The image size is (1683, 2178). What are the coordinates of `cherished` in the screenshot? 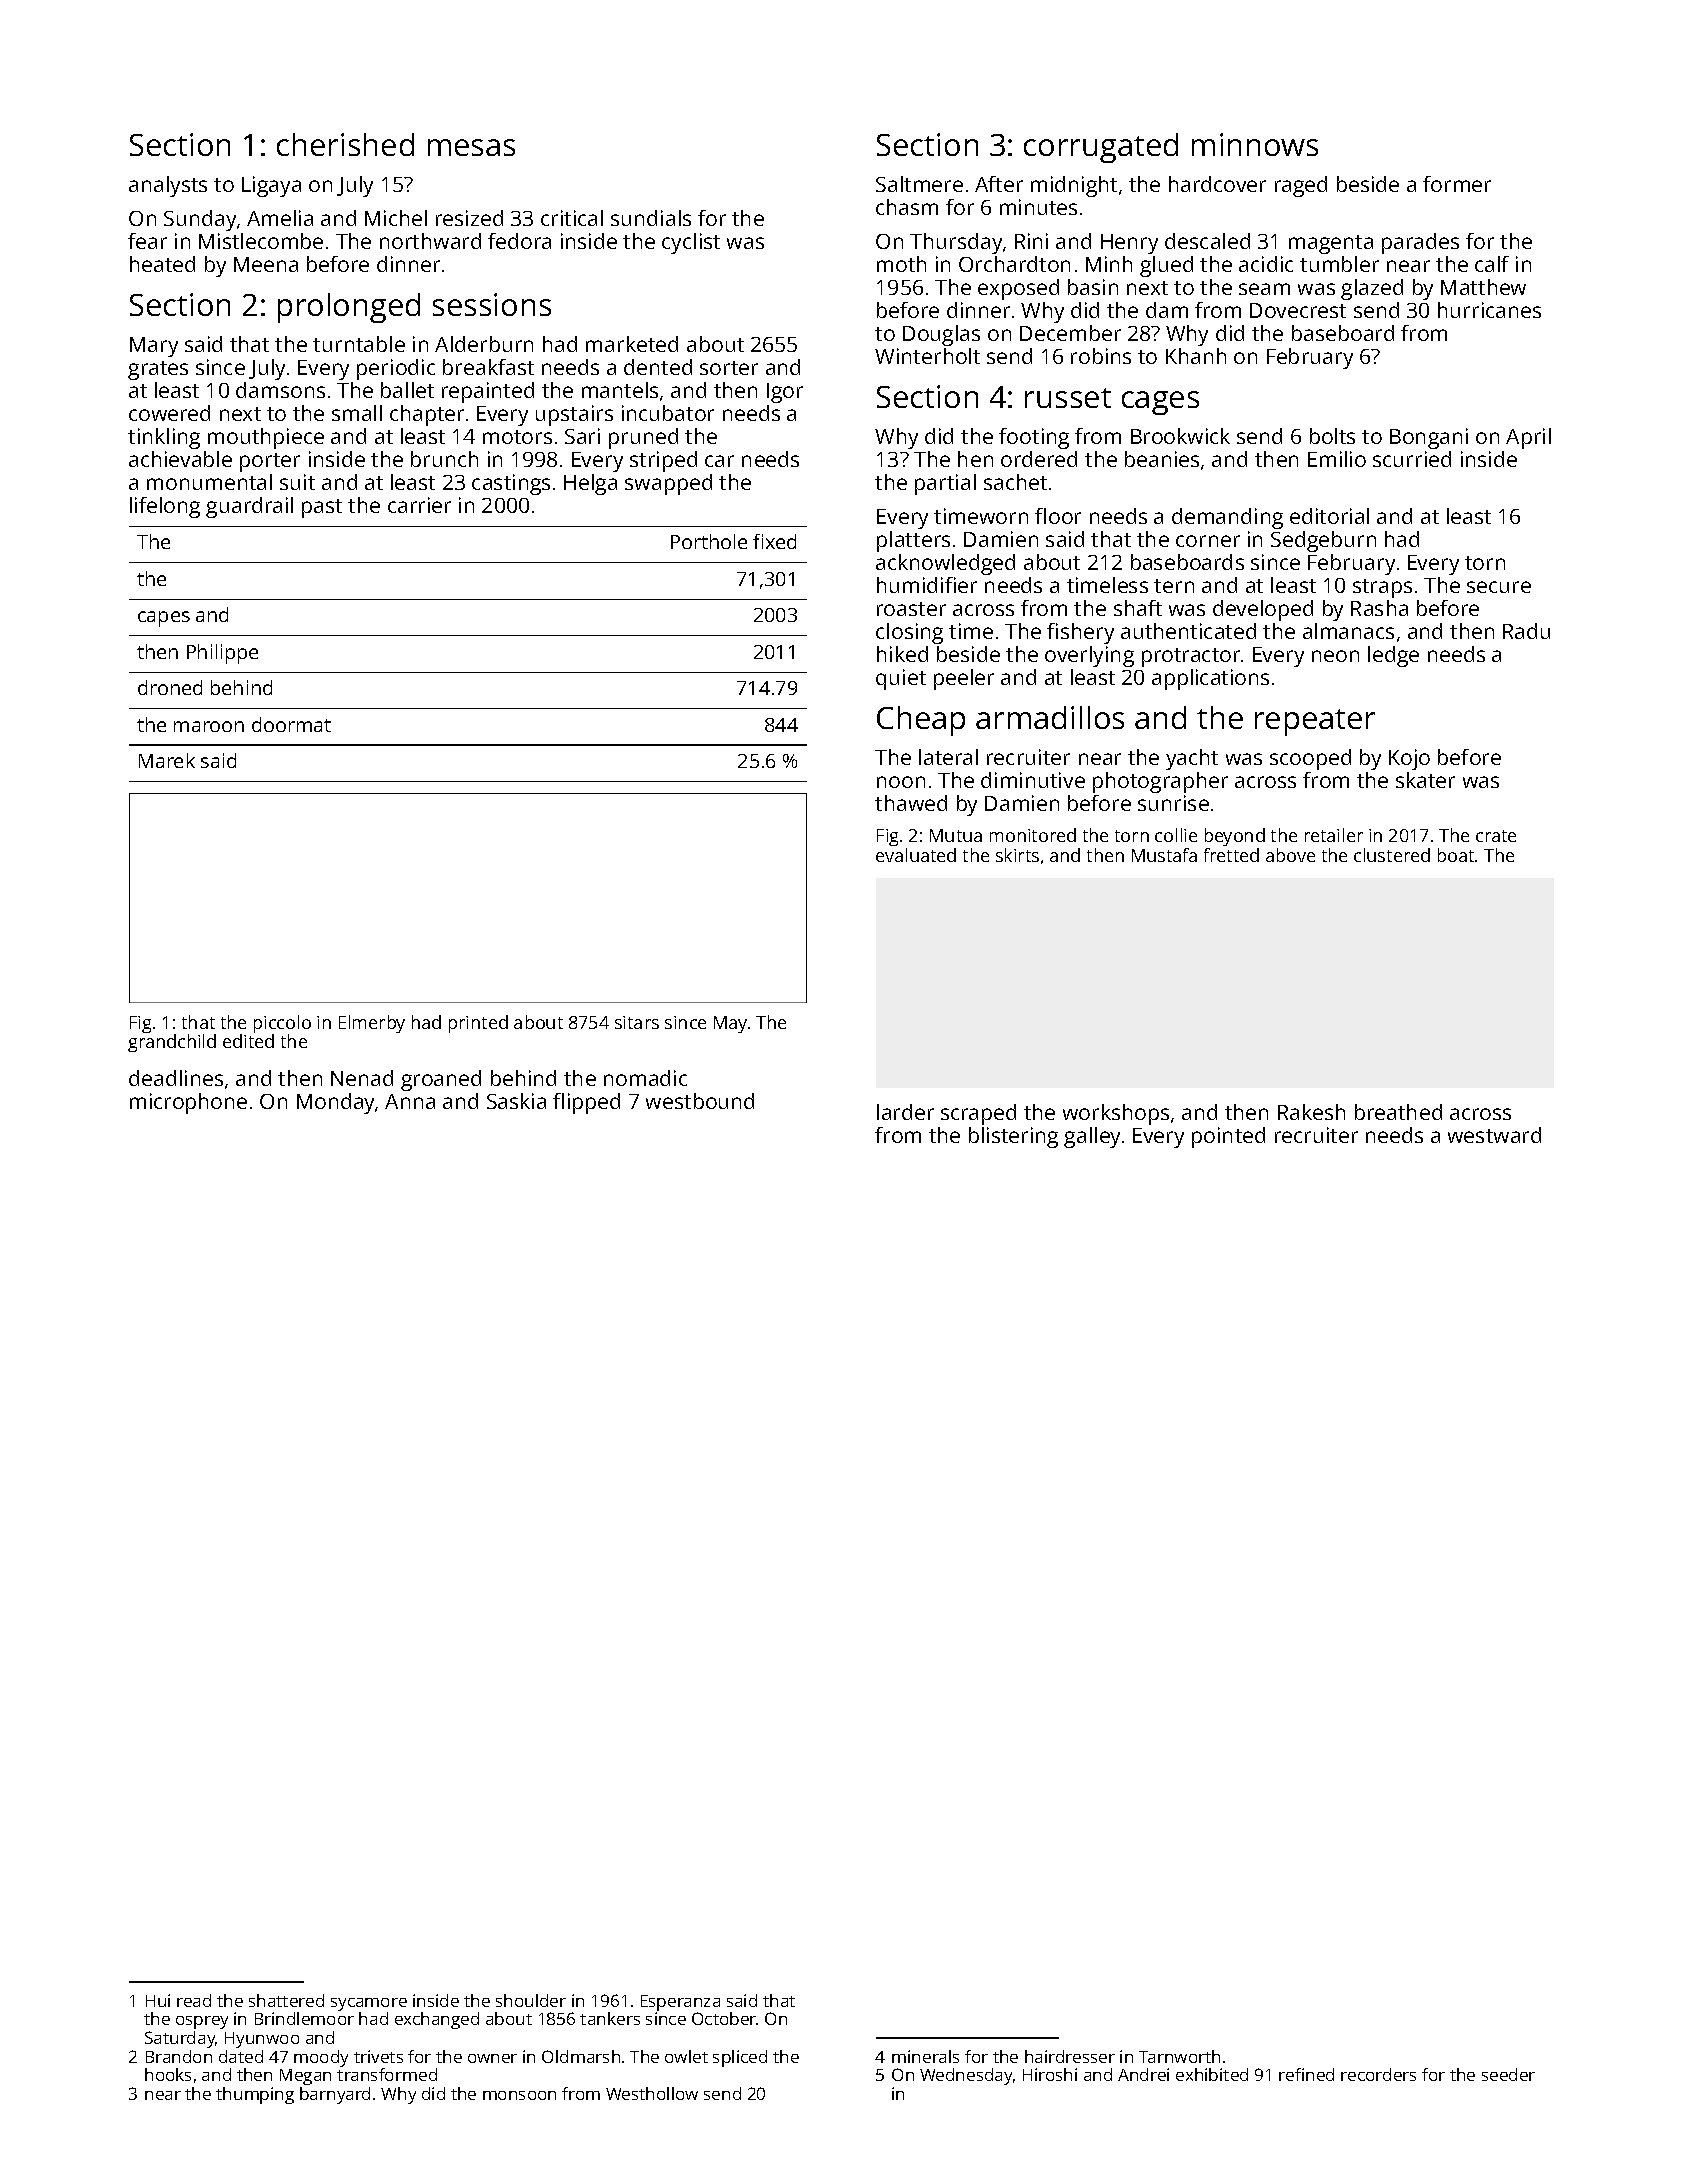 It's located at (345, 144).
